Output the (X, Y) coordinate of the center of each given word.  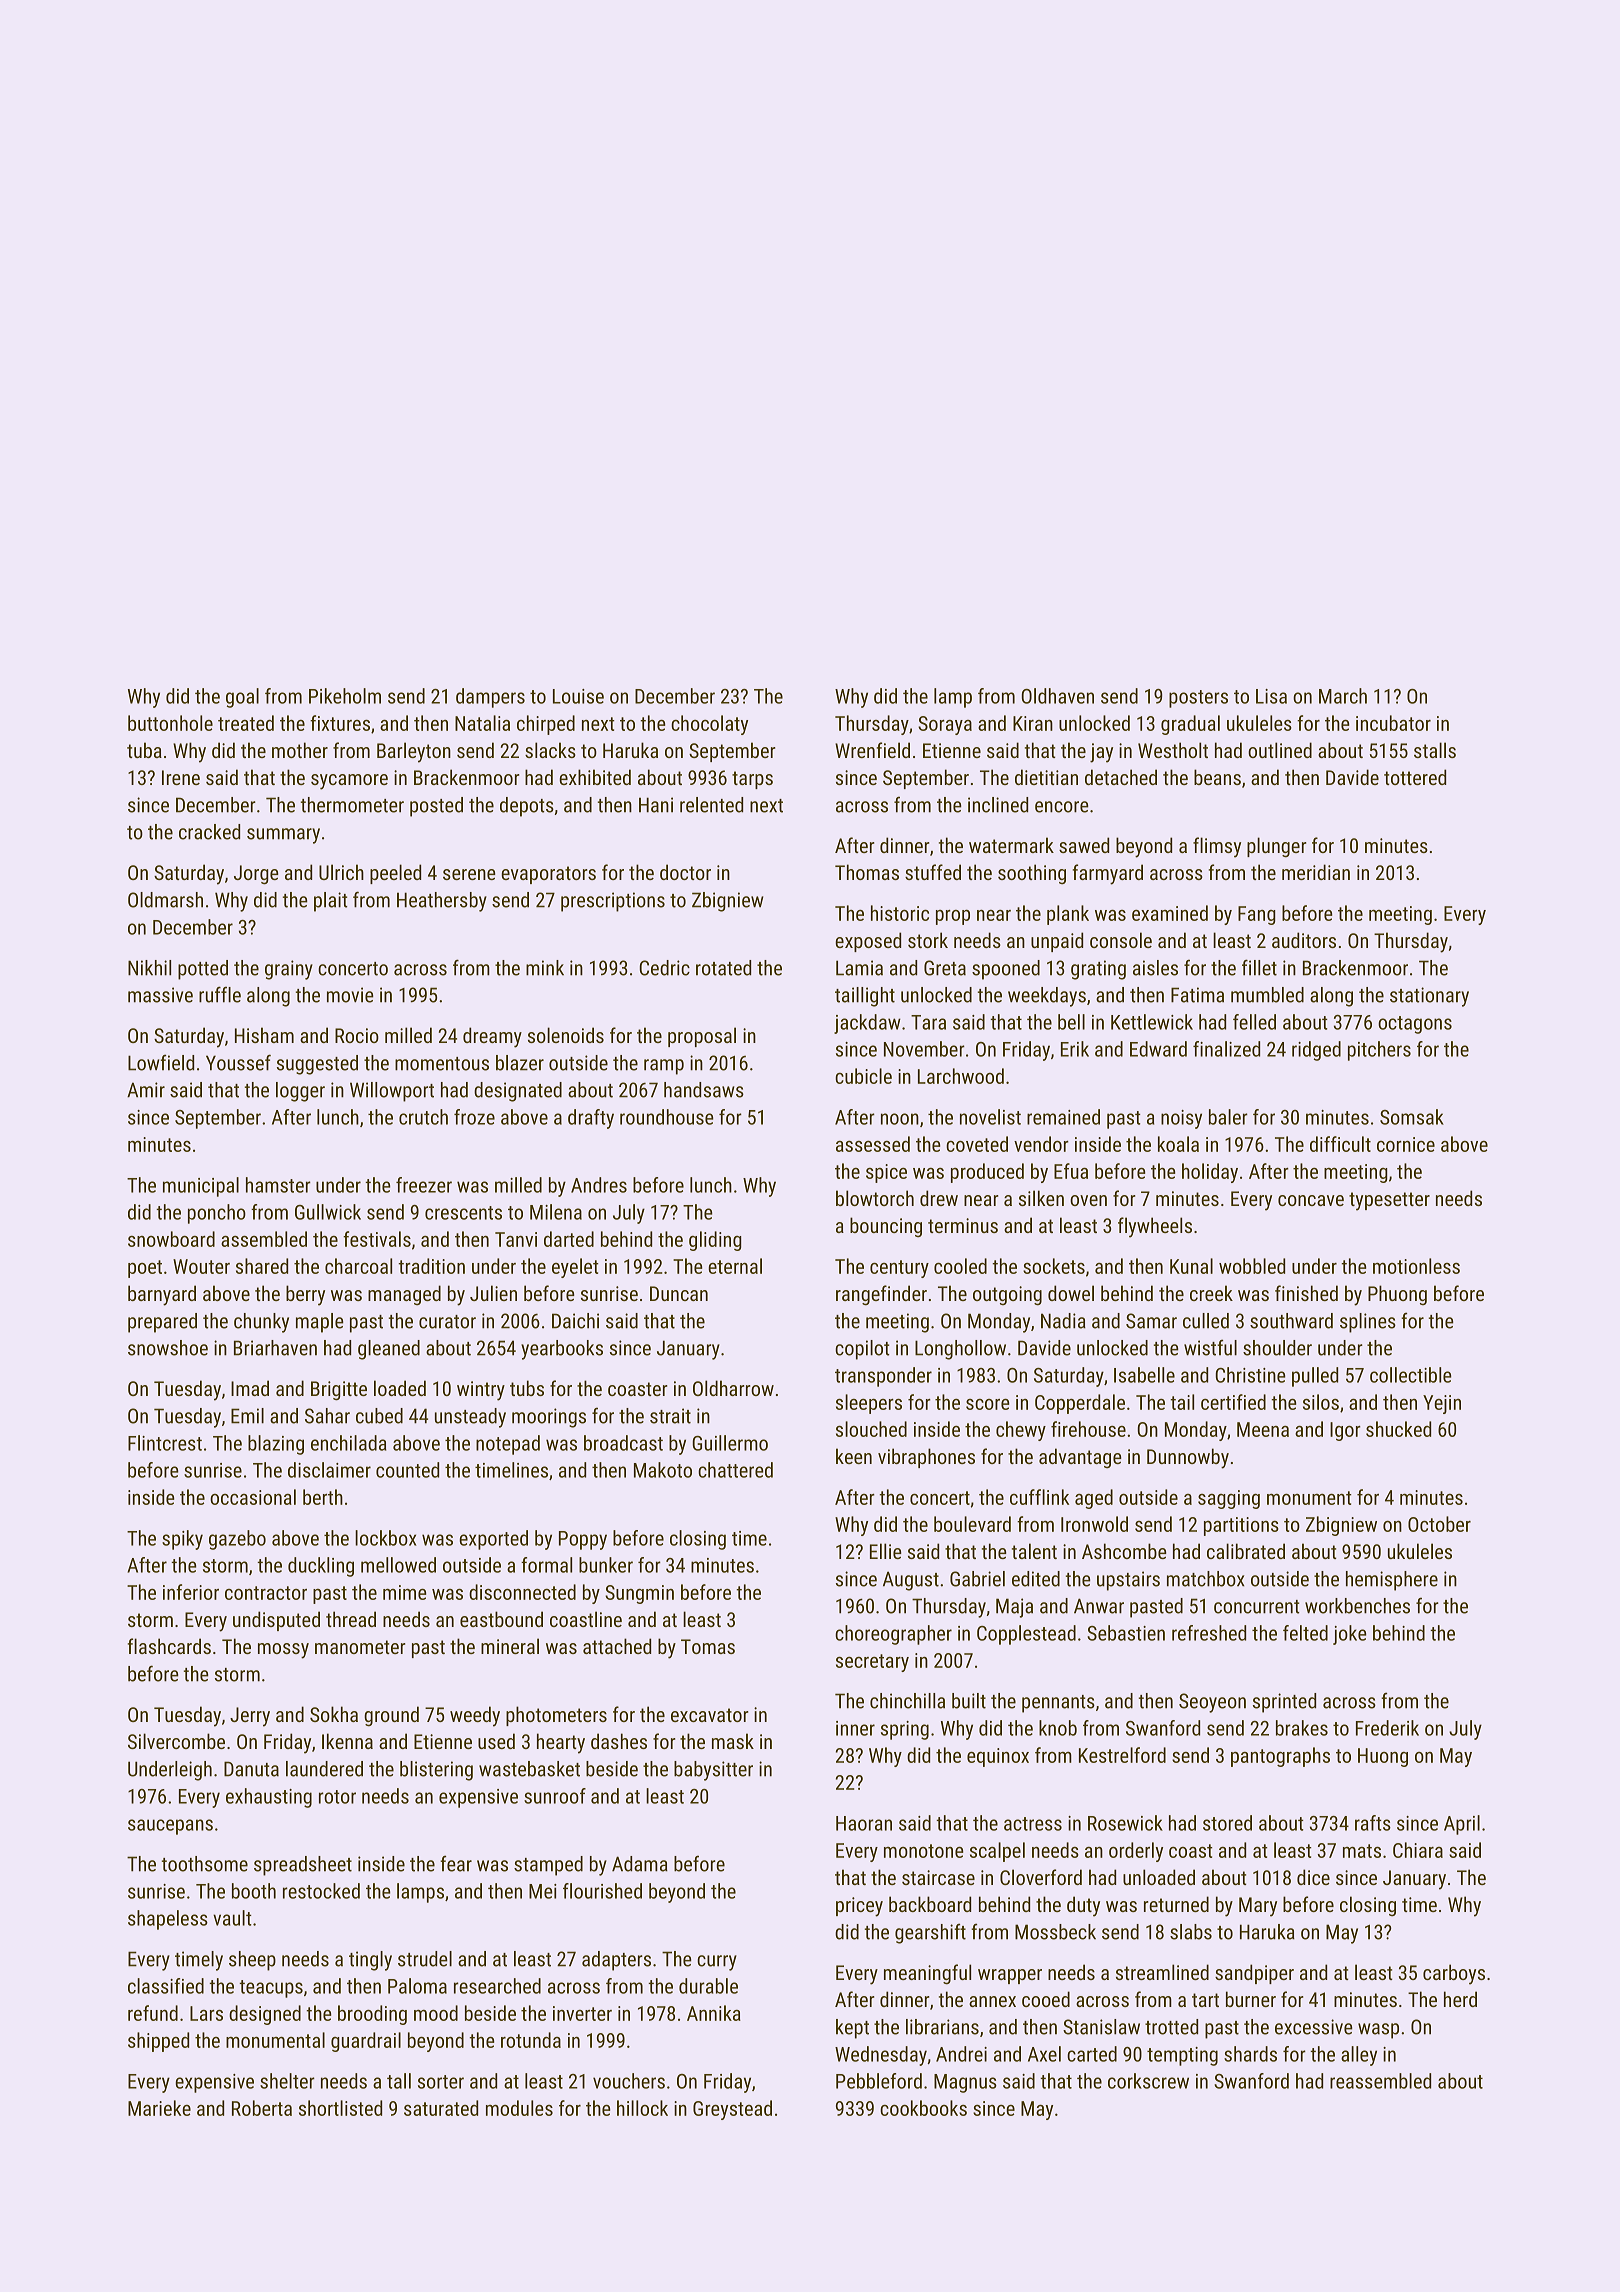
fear (456, 1864)
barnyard (162, 1295)
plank (1068, 915)
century (899, 1269)
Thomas (867, 872)
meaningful (927, 1974)
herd (1460, 1999)
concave (1311, 1200)
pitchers (1379, 1051)
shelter (287, 2081)
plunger (1276, 847)
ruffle (220, 994)
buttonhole (170, 723)
